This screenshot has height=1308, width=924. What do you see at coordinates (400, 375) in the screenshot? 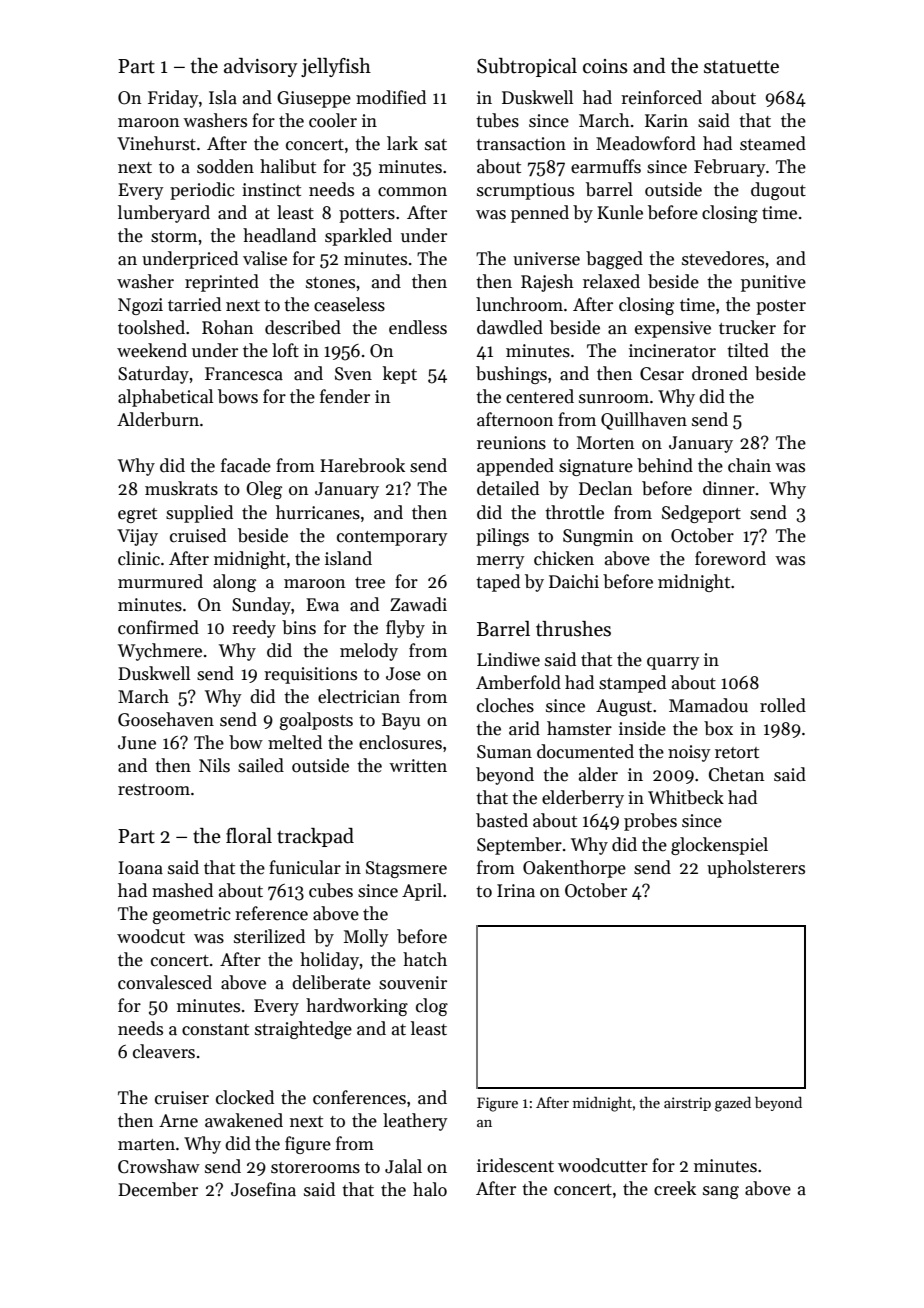
I see `kept` at bounding box center [400, 375].
